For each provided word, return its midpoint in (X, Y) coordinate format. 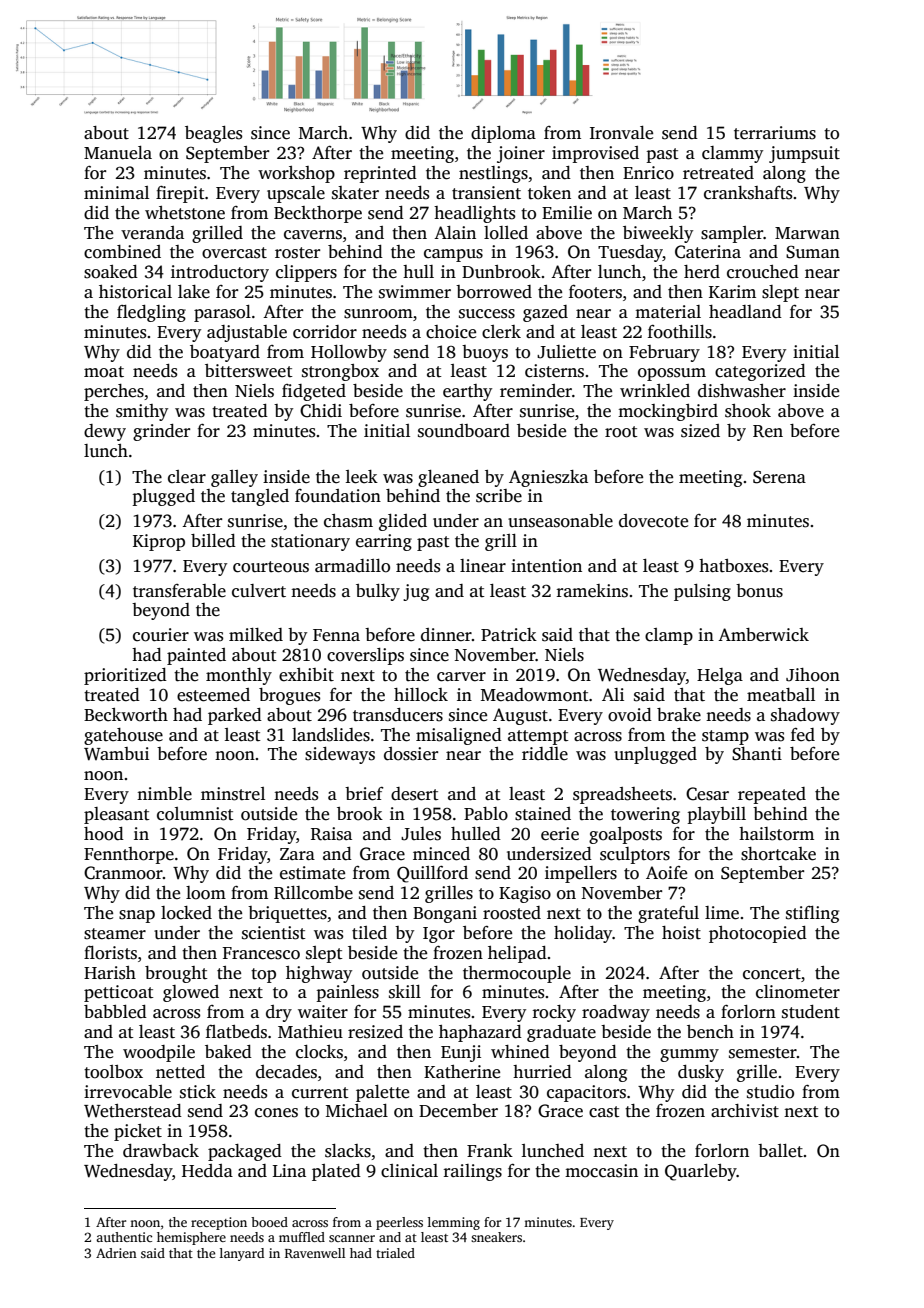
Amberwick (763, 635)
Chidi (321, 411)
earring (384, 542)
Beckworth (126, 715)
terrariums (775, 133)
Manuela (118, 153)
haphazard (480, 1033)
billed (213, 541)
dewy (105, 432)
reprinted (380, 174)
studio (770, 1092)
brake (679, 715)
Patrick (509, 635)
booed (269, 1222)
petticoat (119, 993)
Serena (779, 477)
